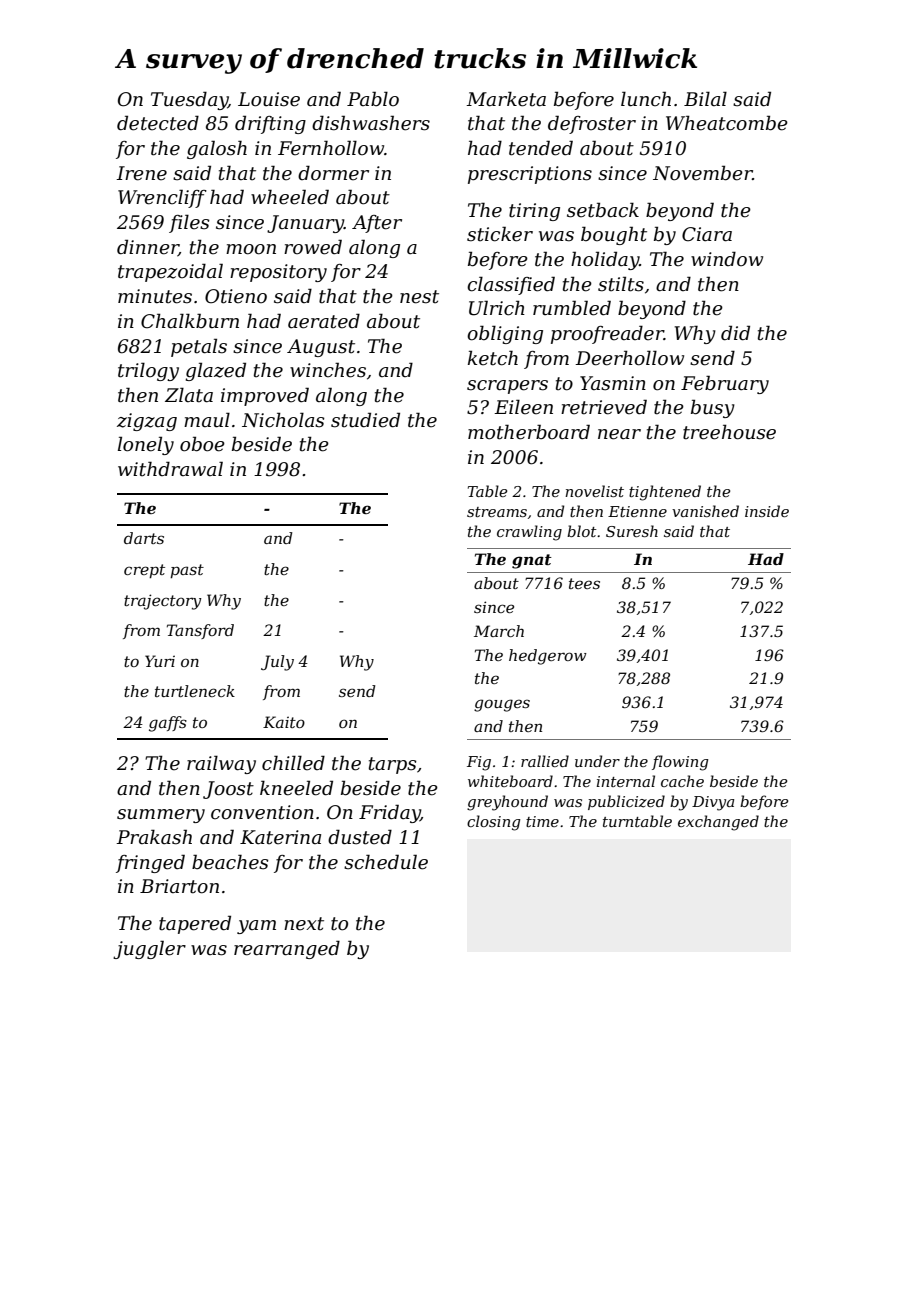 This screenshot has height=1316, width=908. Describe the element at coordinates (270, 124) in the screenshot. I see `drifting` at that location.
